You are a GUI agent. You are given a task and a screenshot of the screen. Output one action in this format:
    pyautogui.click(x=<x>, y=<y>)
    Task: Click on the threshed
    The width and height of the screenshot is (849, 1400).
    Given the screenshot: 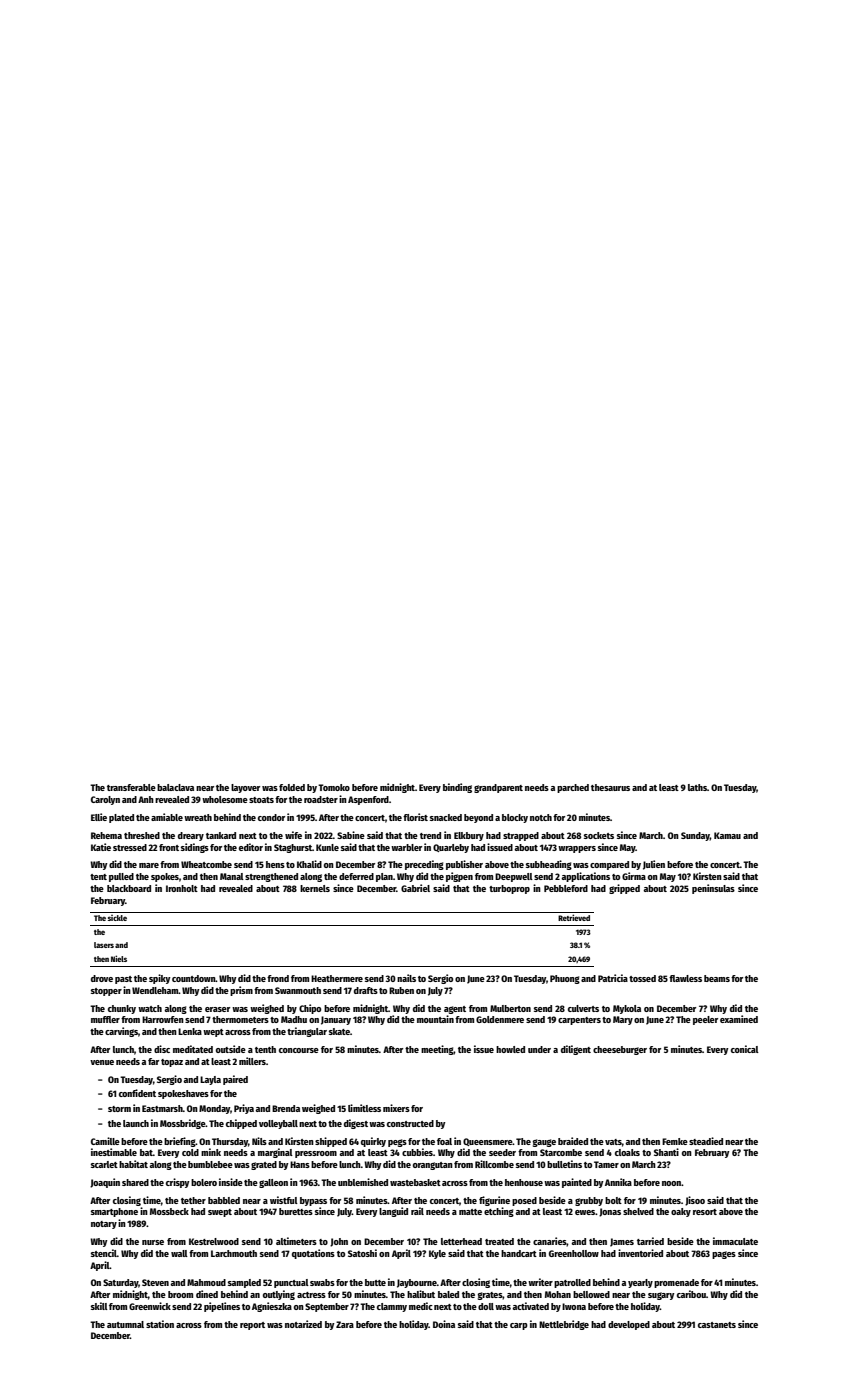 What is the action you would take?
    pyautogui.click(x=142, y=835)
